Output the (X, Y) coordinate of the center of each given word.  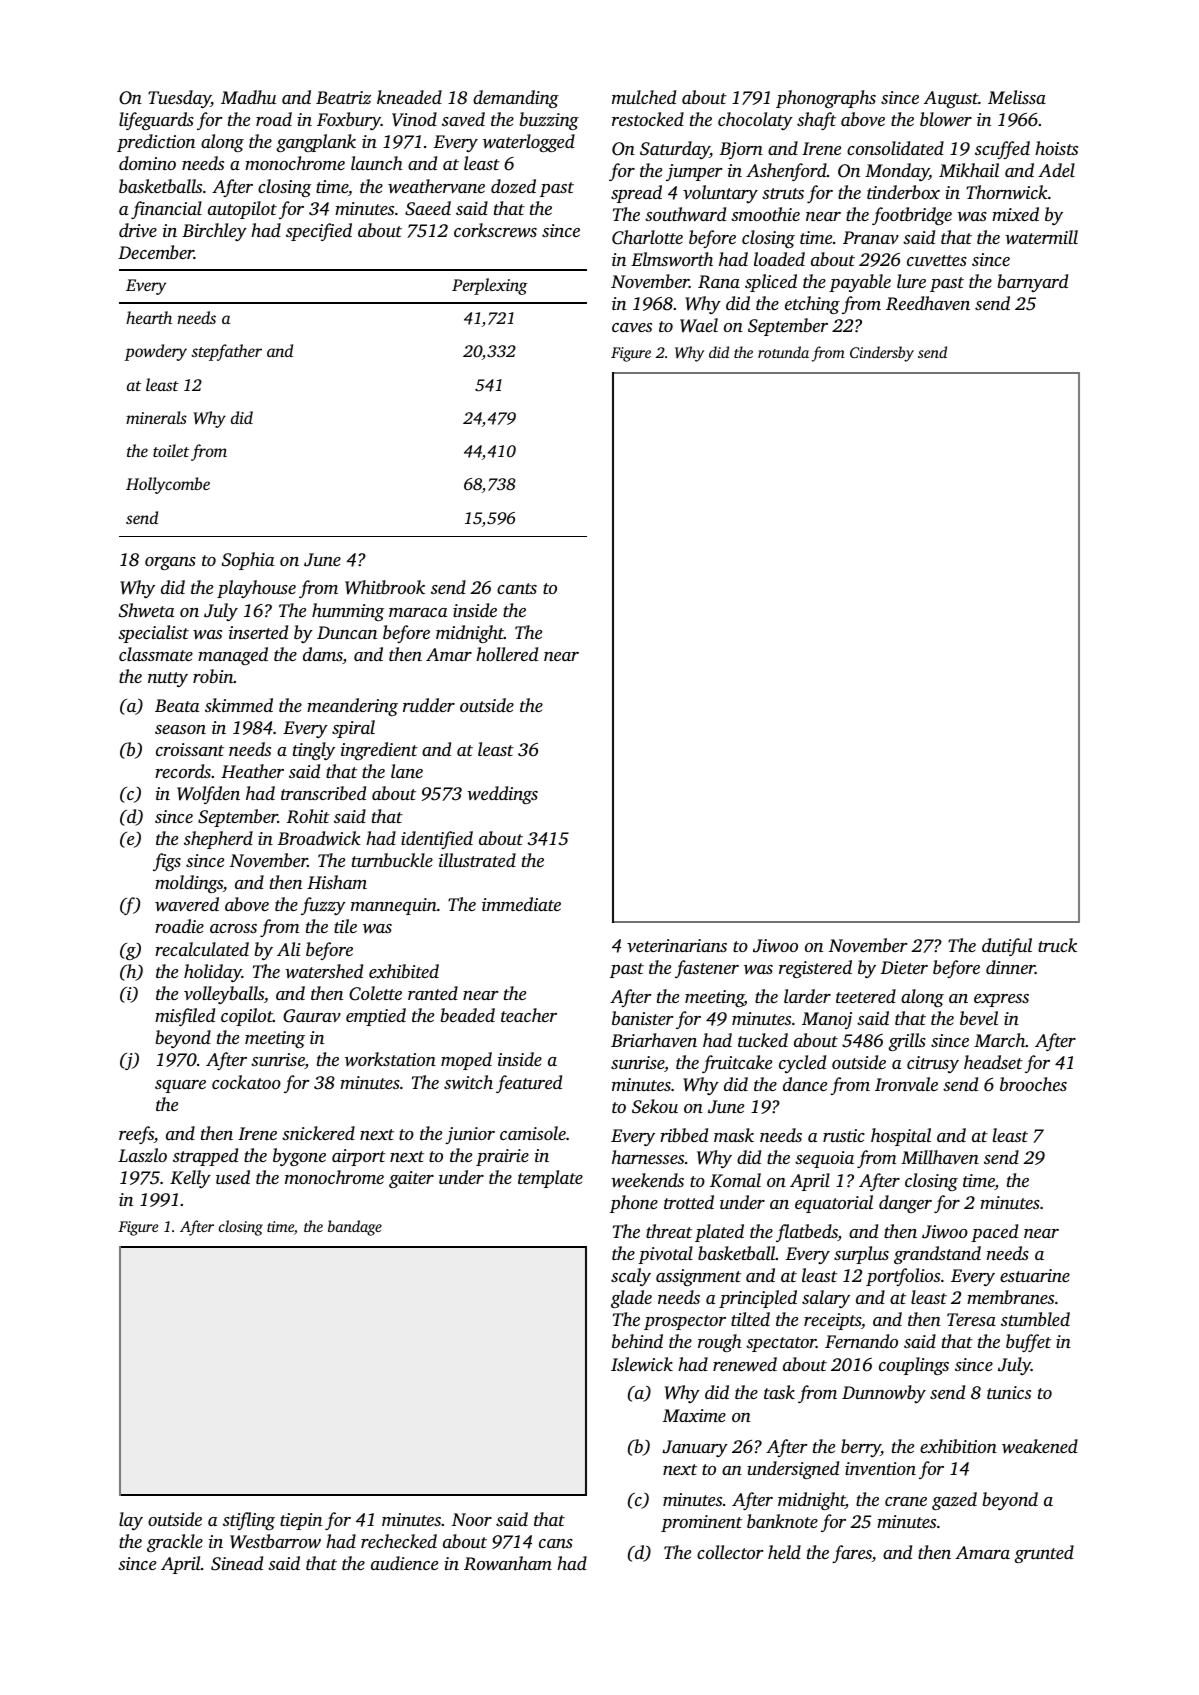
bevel (979, 1018)
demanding (516, 99)
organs (170, 563)
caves (632, 327)
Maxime (694, 1415)
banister (642, 1018)
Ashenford (786, 172)
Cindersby (882, 354)
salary (826, 1299)
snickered (318, 1133)
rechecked (399, 1541)
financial (166, 210)
